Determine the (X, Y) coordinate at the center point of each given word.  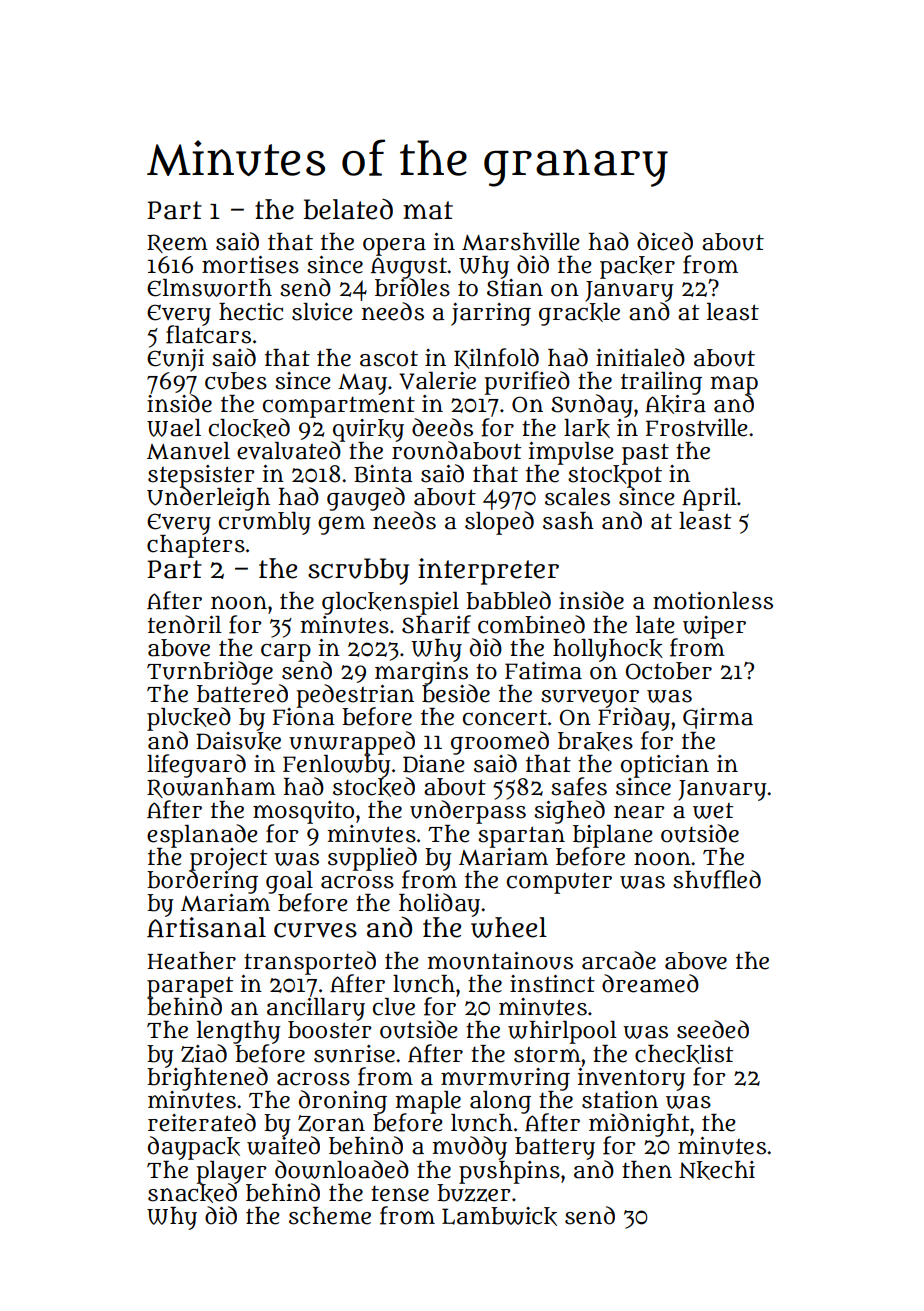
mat (428, 210)
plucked (189, 719)
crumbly (265, 523)
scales (577, 497)
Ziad (204, 1053)
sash (568, 521)
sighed (569, 812)
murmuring (505, 1079)
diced (665, 241)
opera (394, 247)
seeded (713, 1029)
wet (713, 811)
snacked (192, 1193)
